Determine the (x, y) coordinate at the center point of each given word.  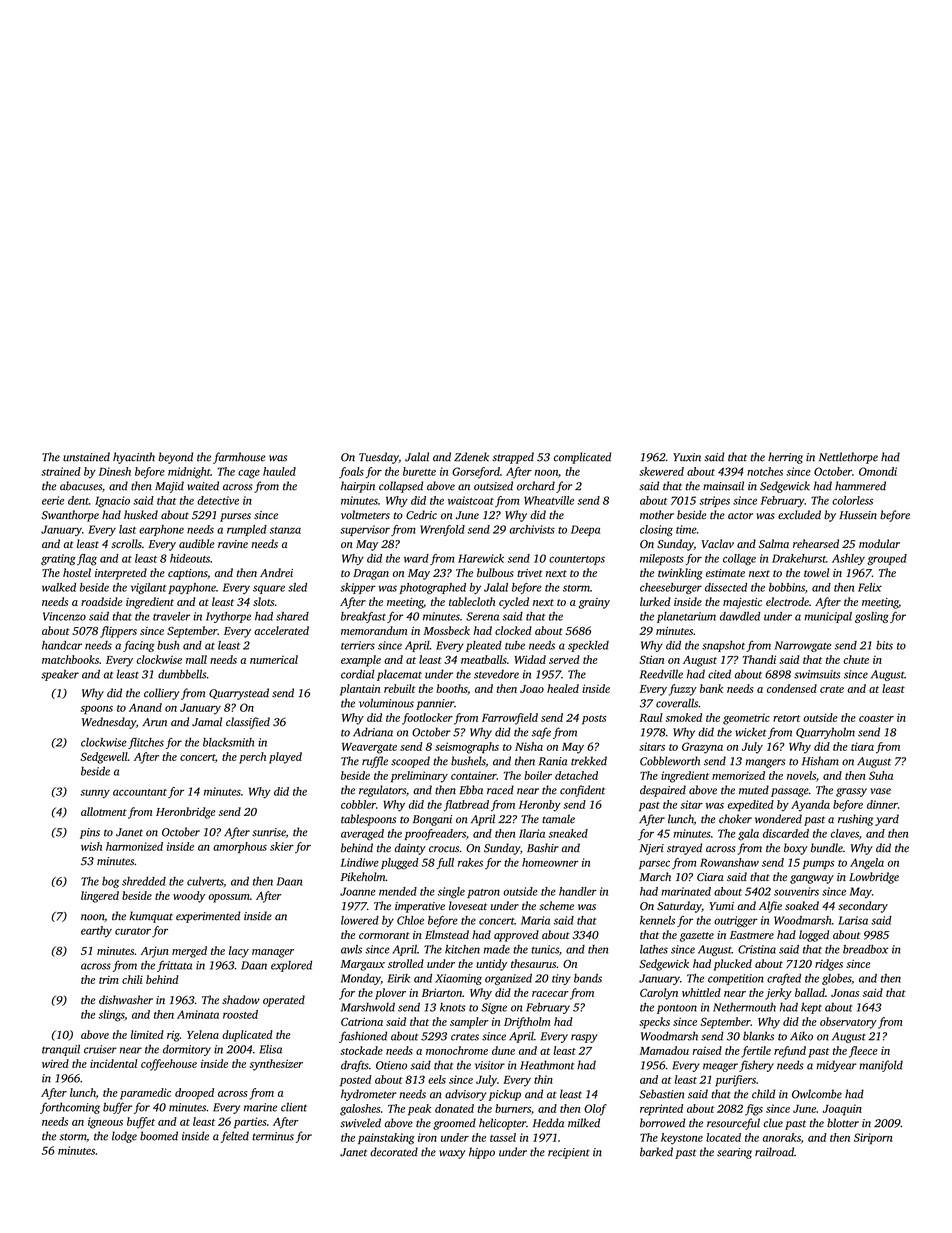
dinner (882, 804)
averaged (362, 835)
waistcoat (471, 500)
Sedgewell (104, 758)
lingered (100, 897)
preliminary (419, 777)
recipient (569, 1153)
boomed (159, 1136)
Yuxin (687, 457)
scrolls (127, 543)
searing (734, 1153)
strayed (684, 849)
